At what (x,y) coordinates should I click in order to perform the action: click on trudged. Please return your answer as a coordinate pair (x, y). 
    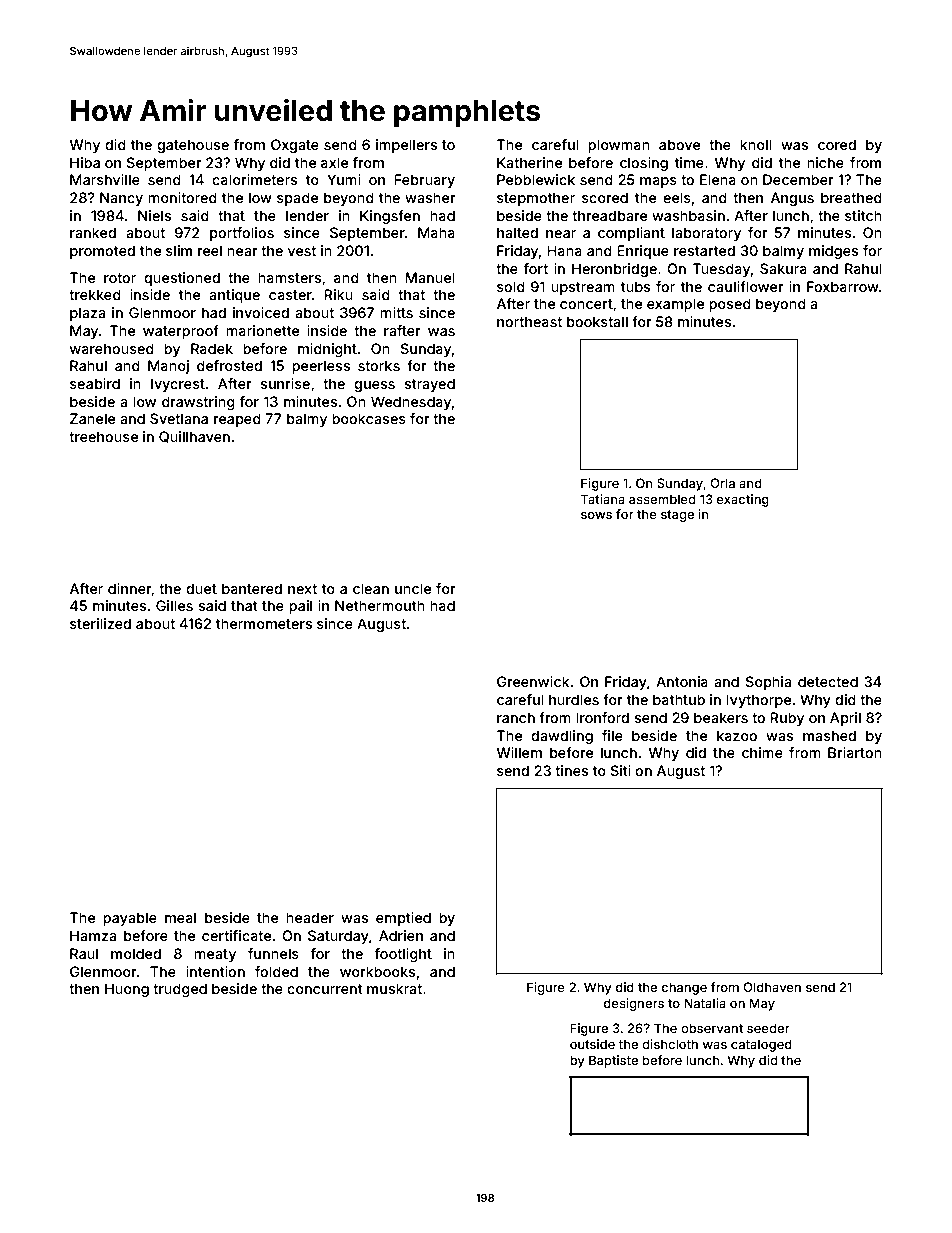
    Looking at the image, I should click on (180, 990).
